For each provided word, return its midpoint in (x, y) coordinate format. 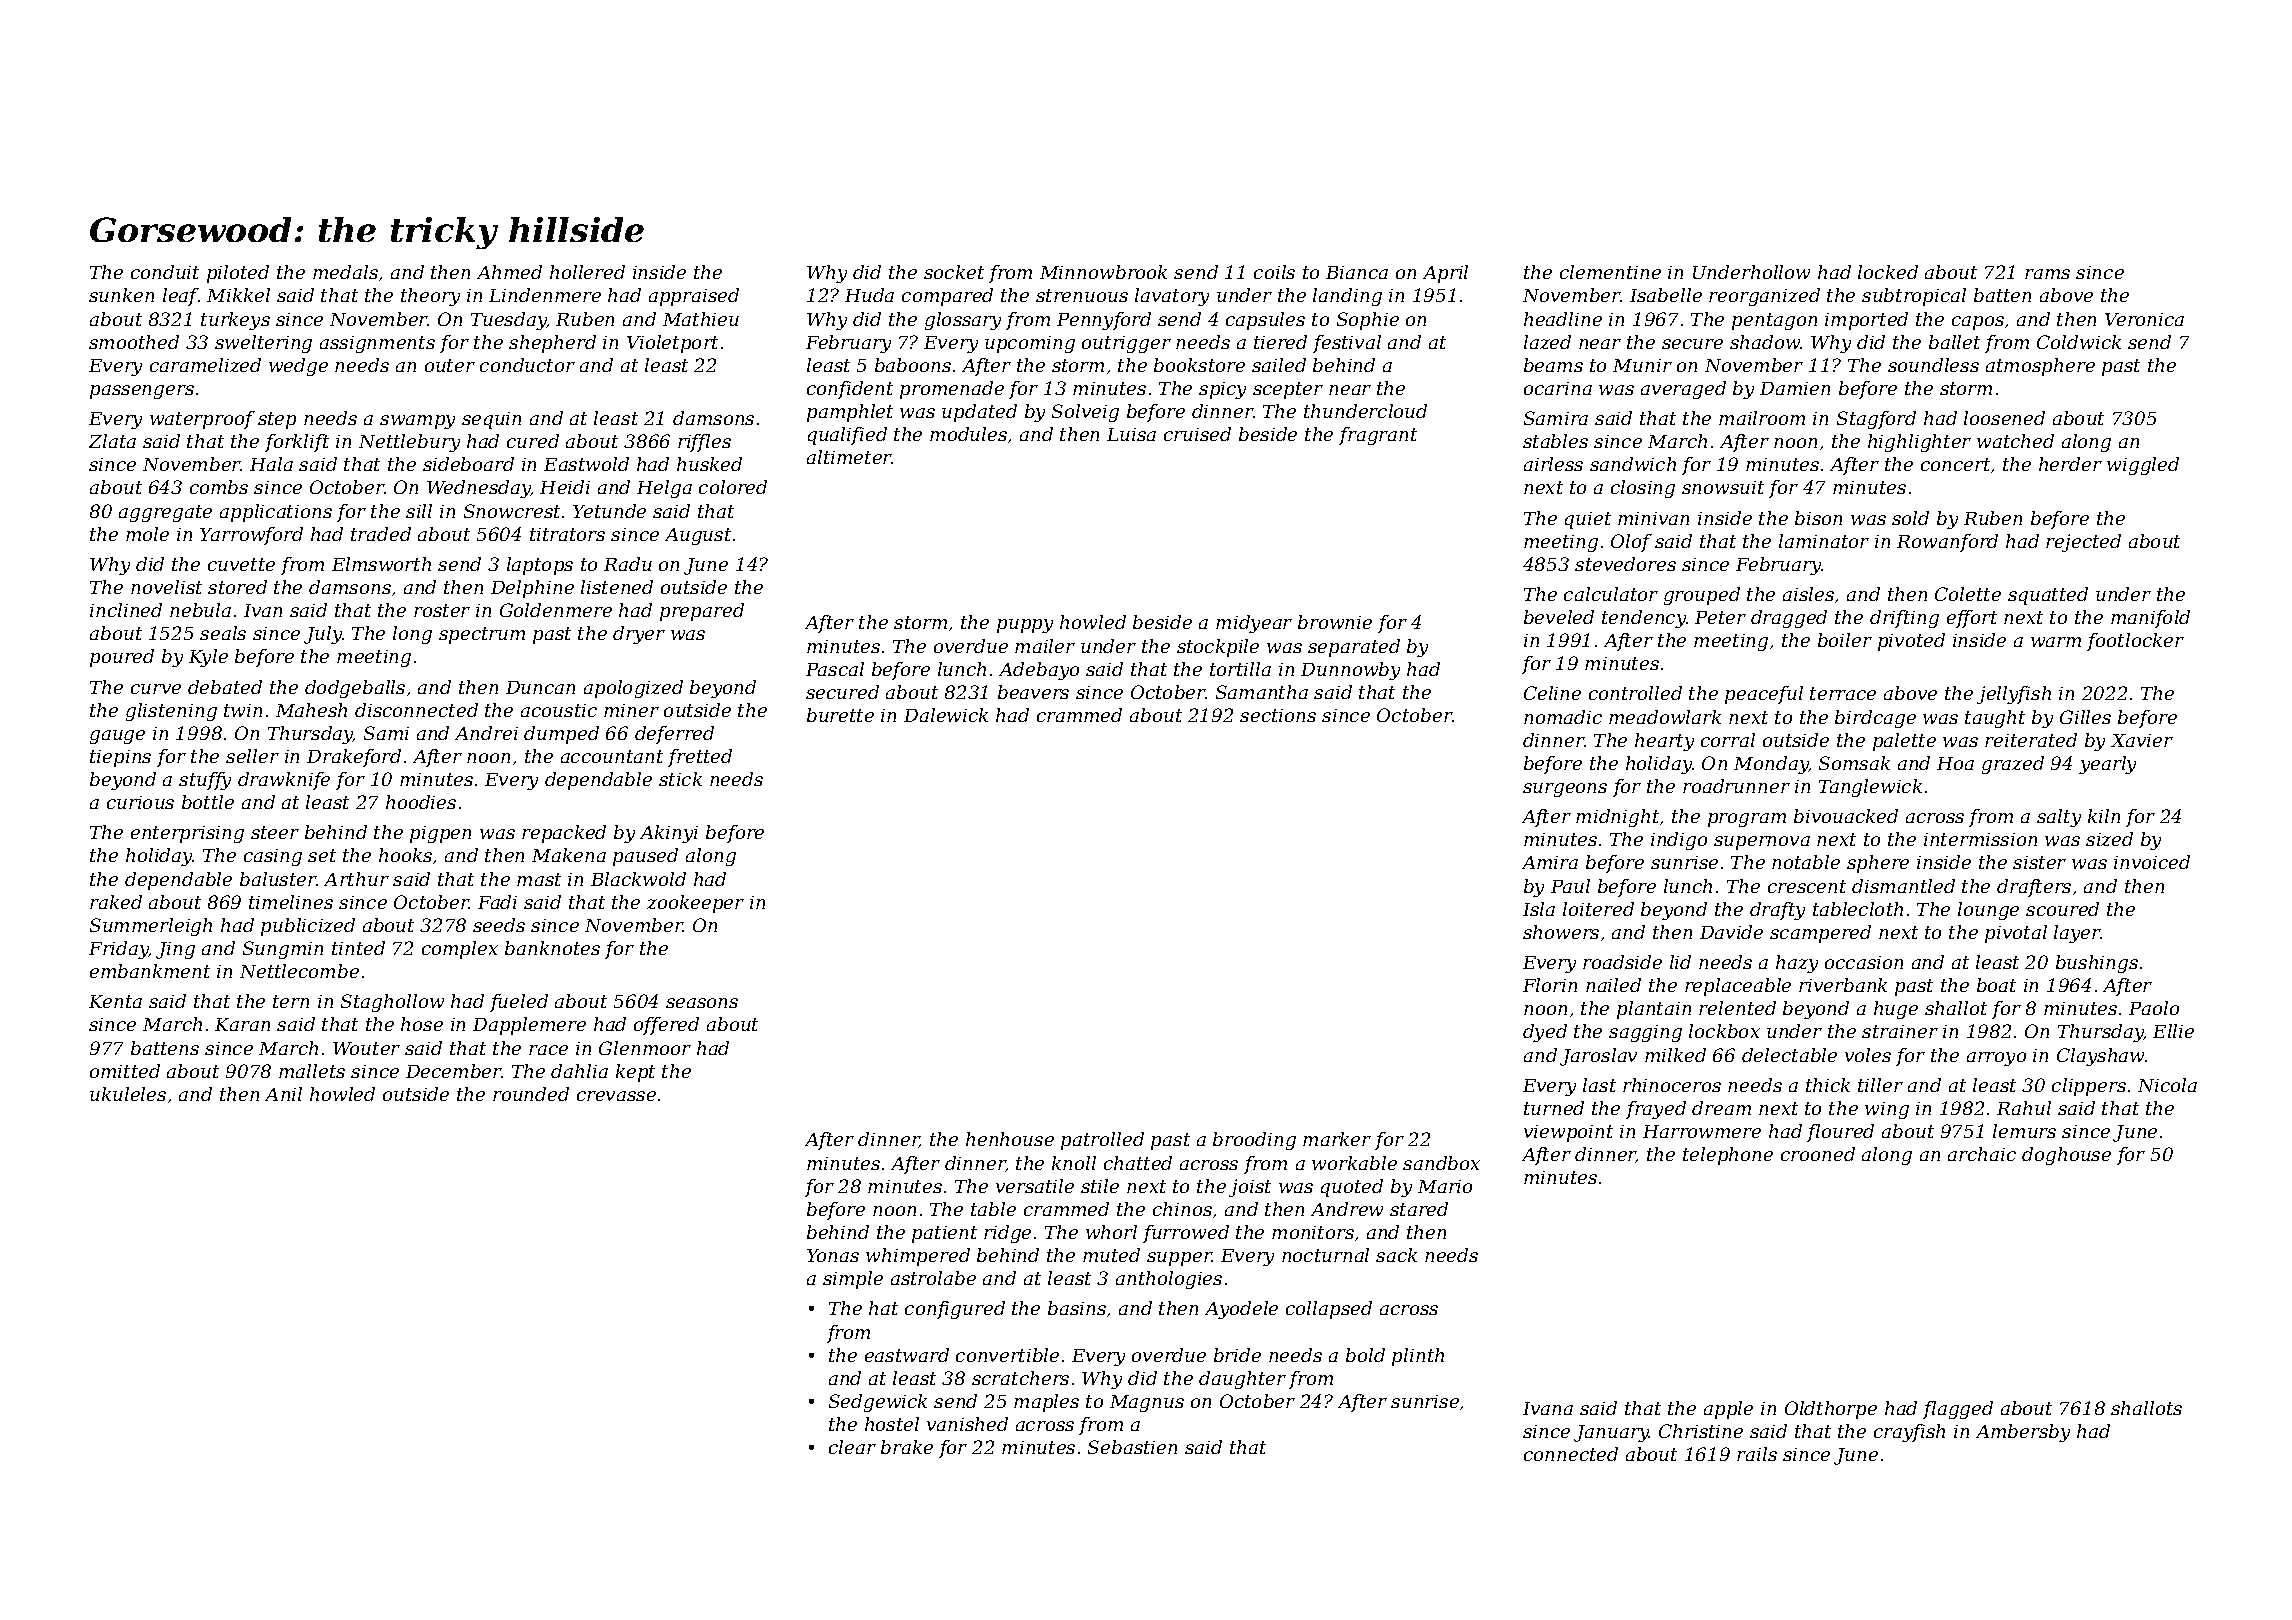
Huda (869, 295)
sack (1396, 1255)
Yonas (833, 1255)
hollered (587, 272)
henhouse (1010, 1139)
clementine (1610, 272)
